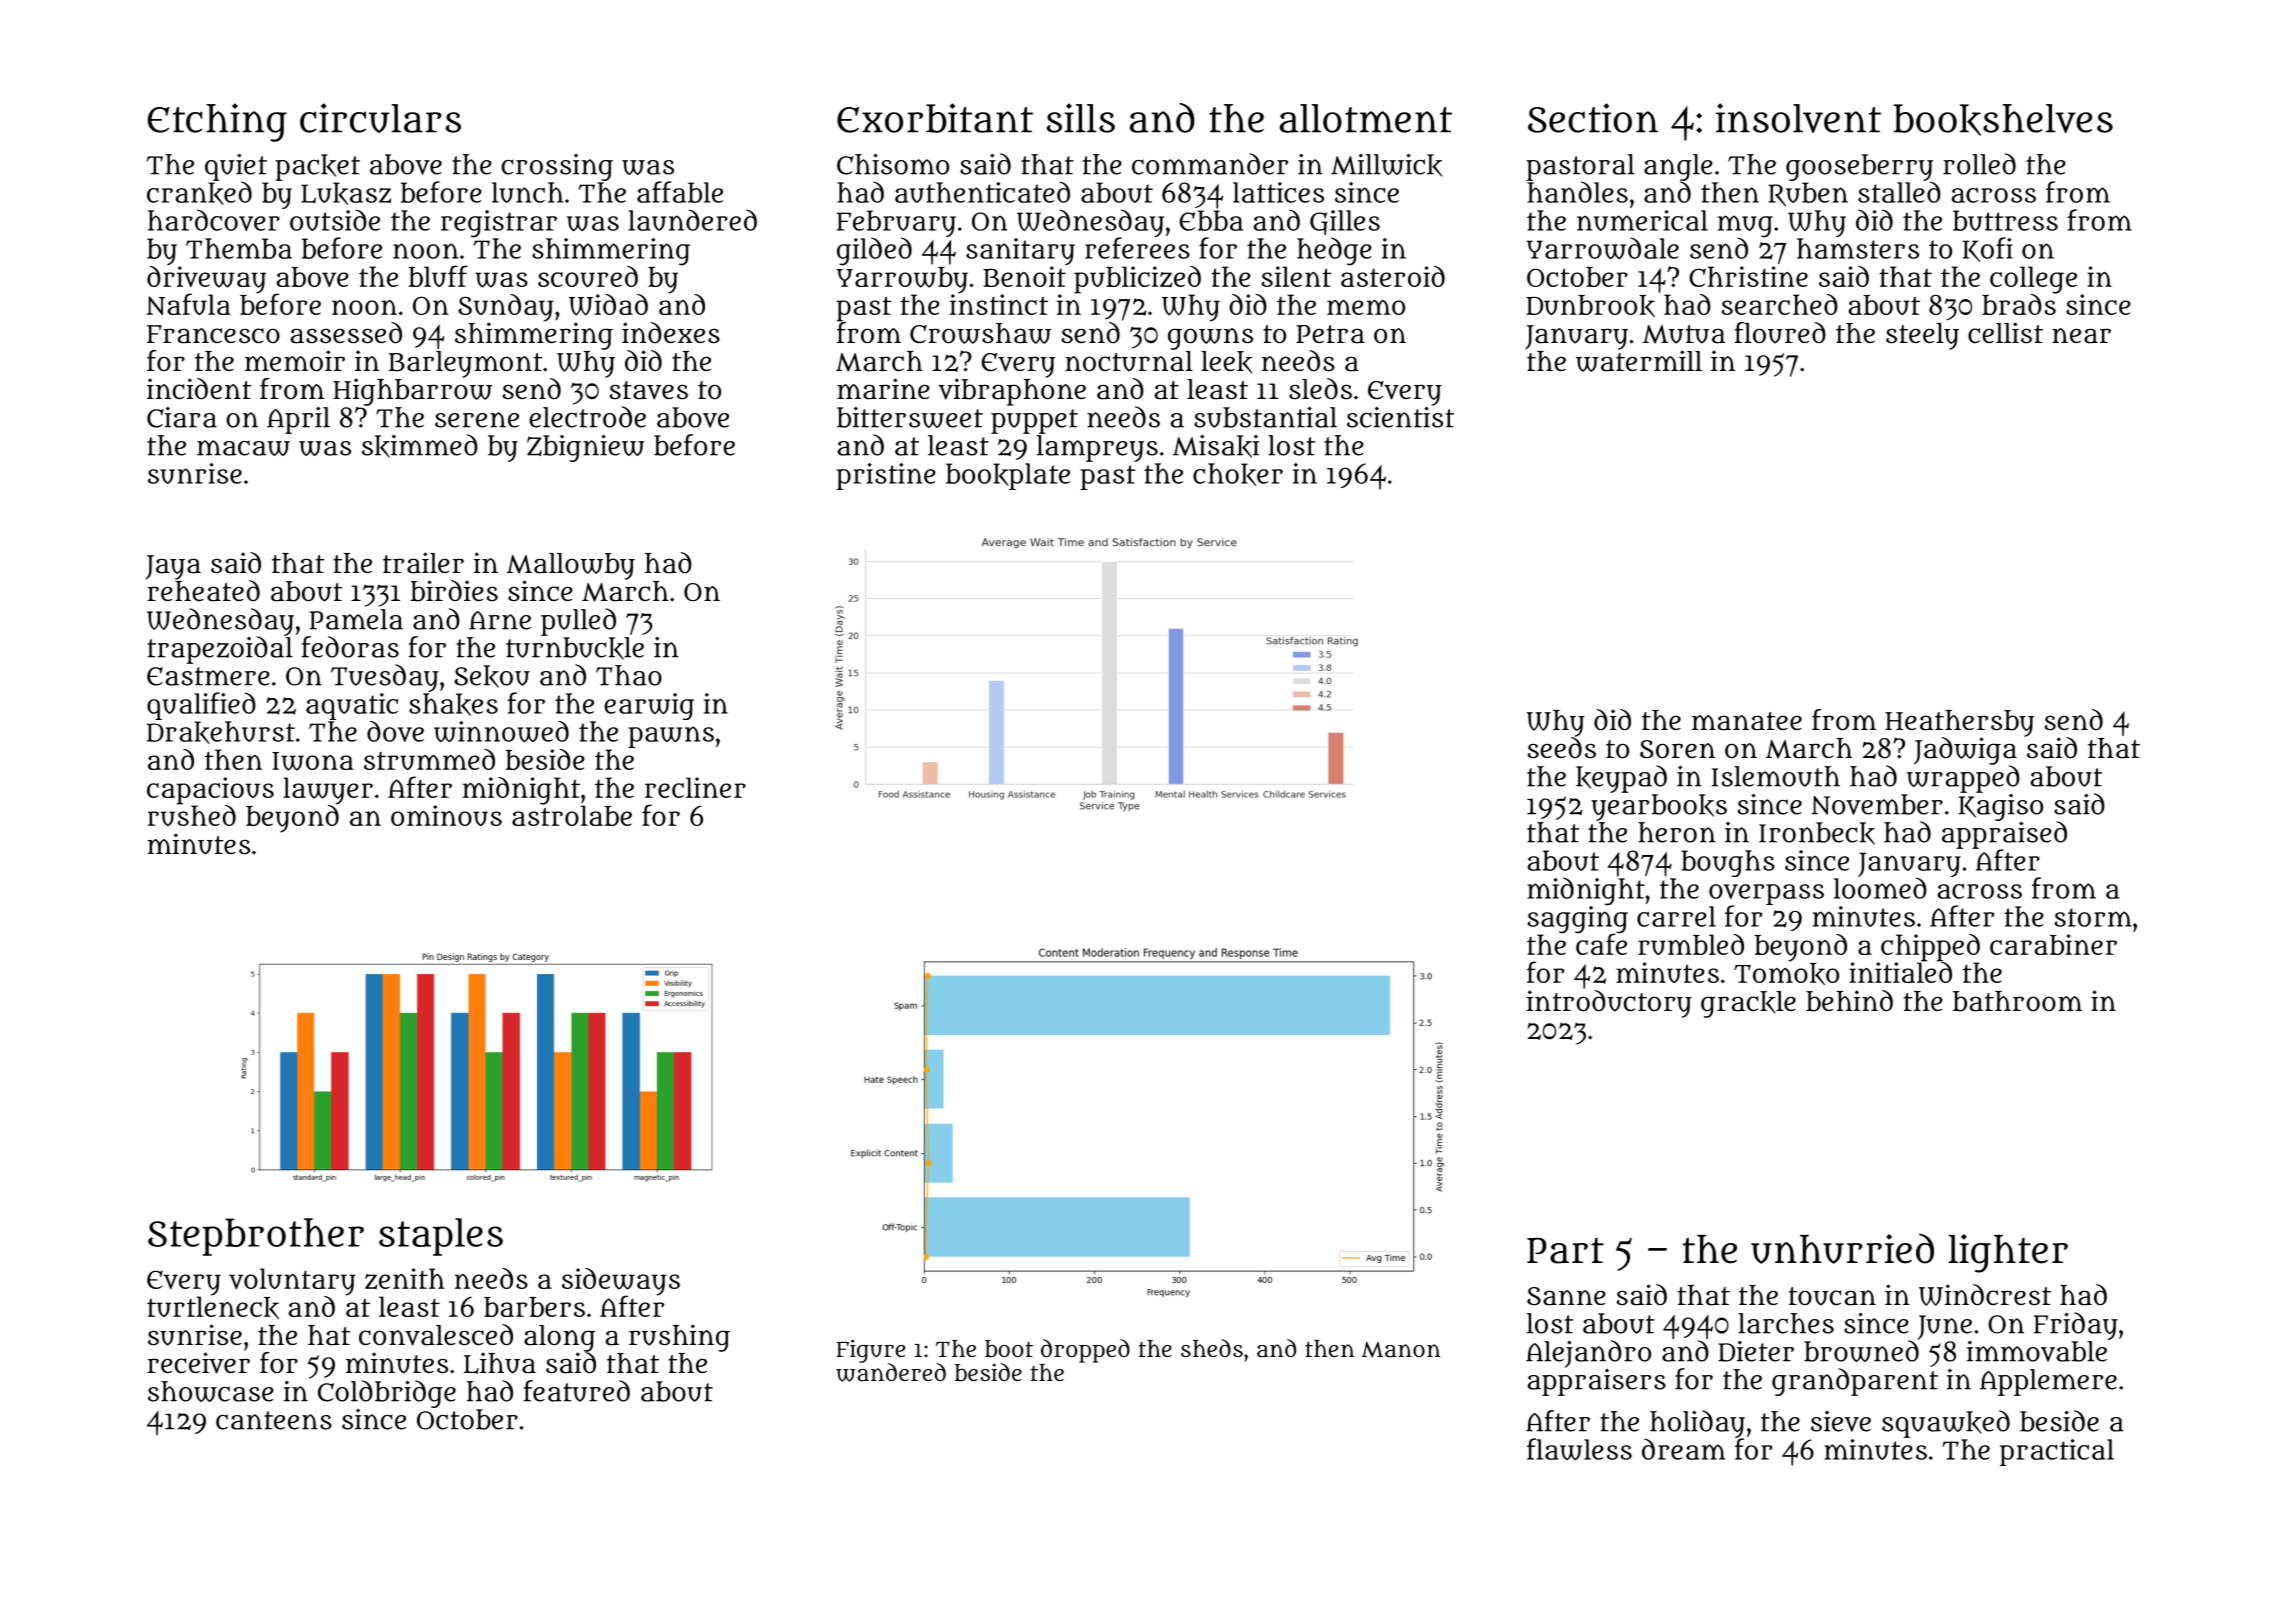 The image size is (2292, 1620). Describe the element at coordinates (1085, 1351) in the page. I see `dropped` at that location.
